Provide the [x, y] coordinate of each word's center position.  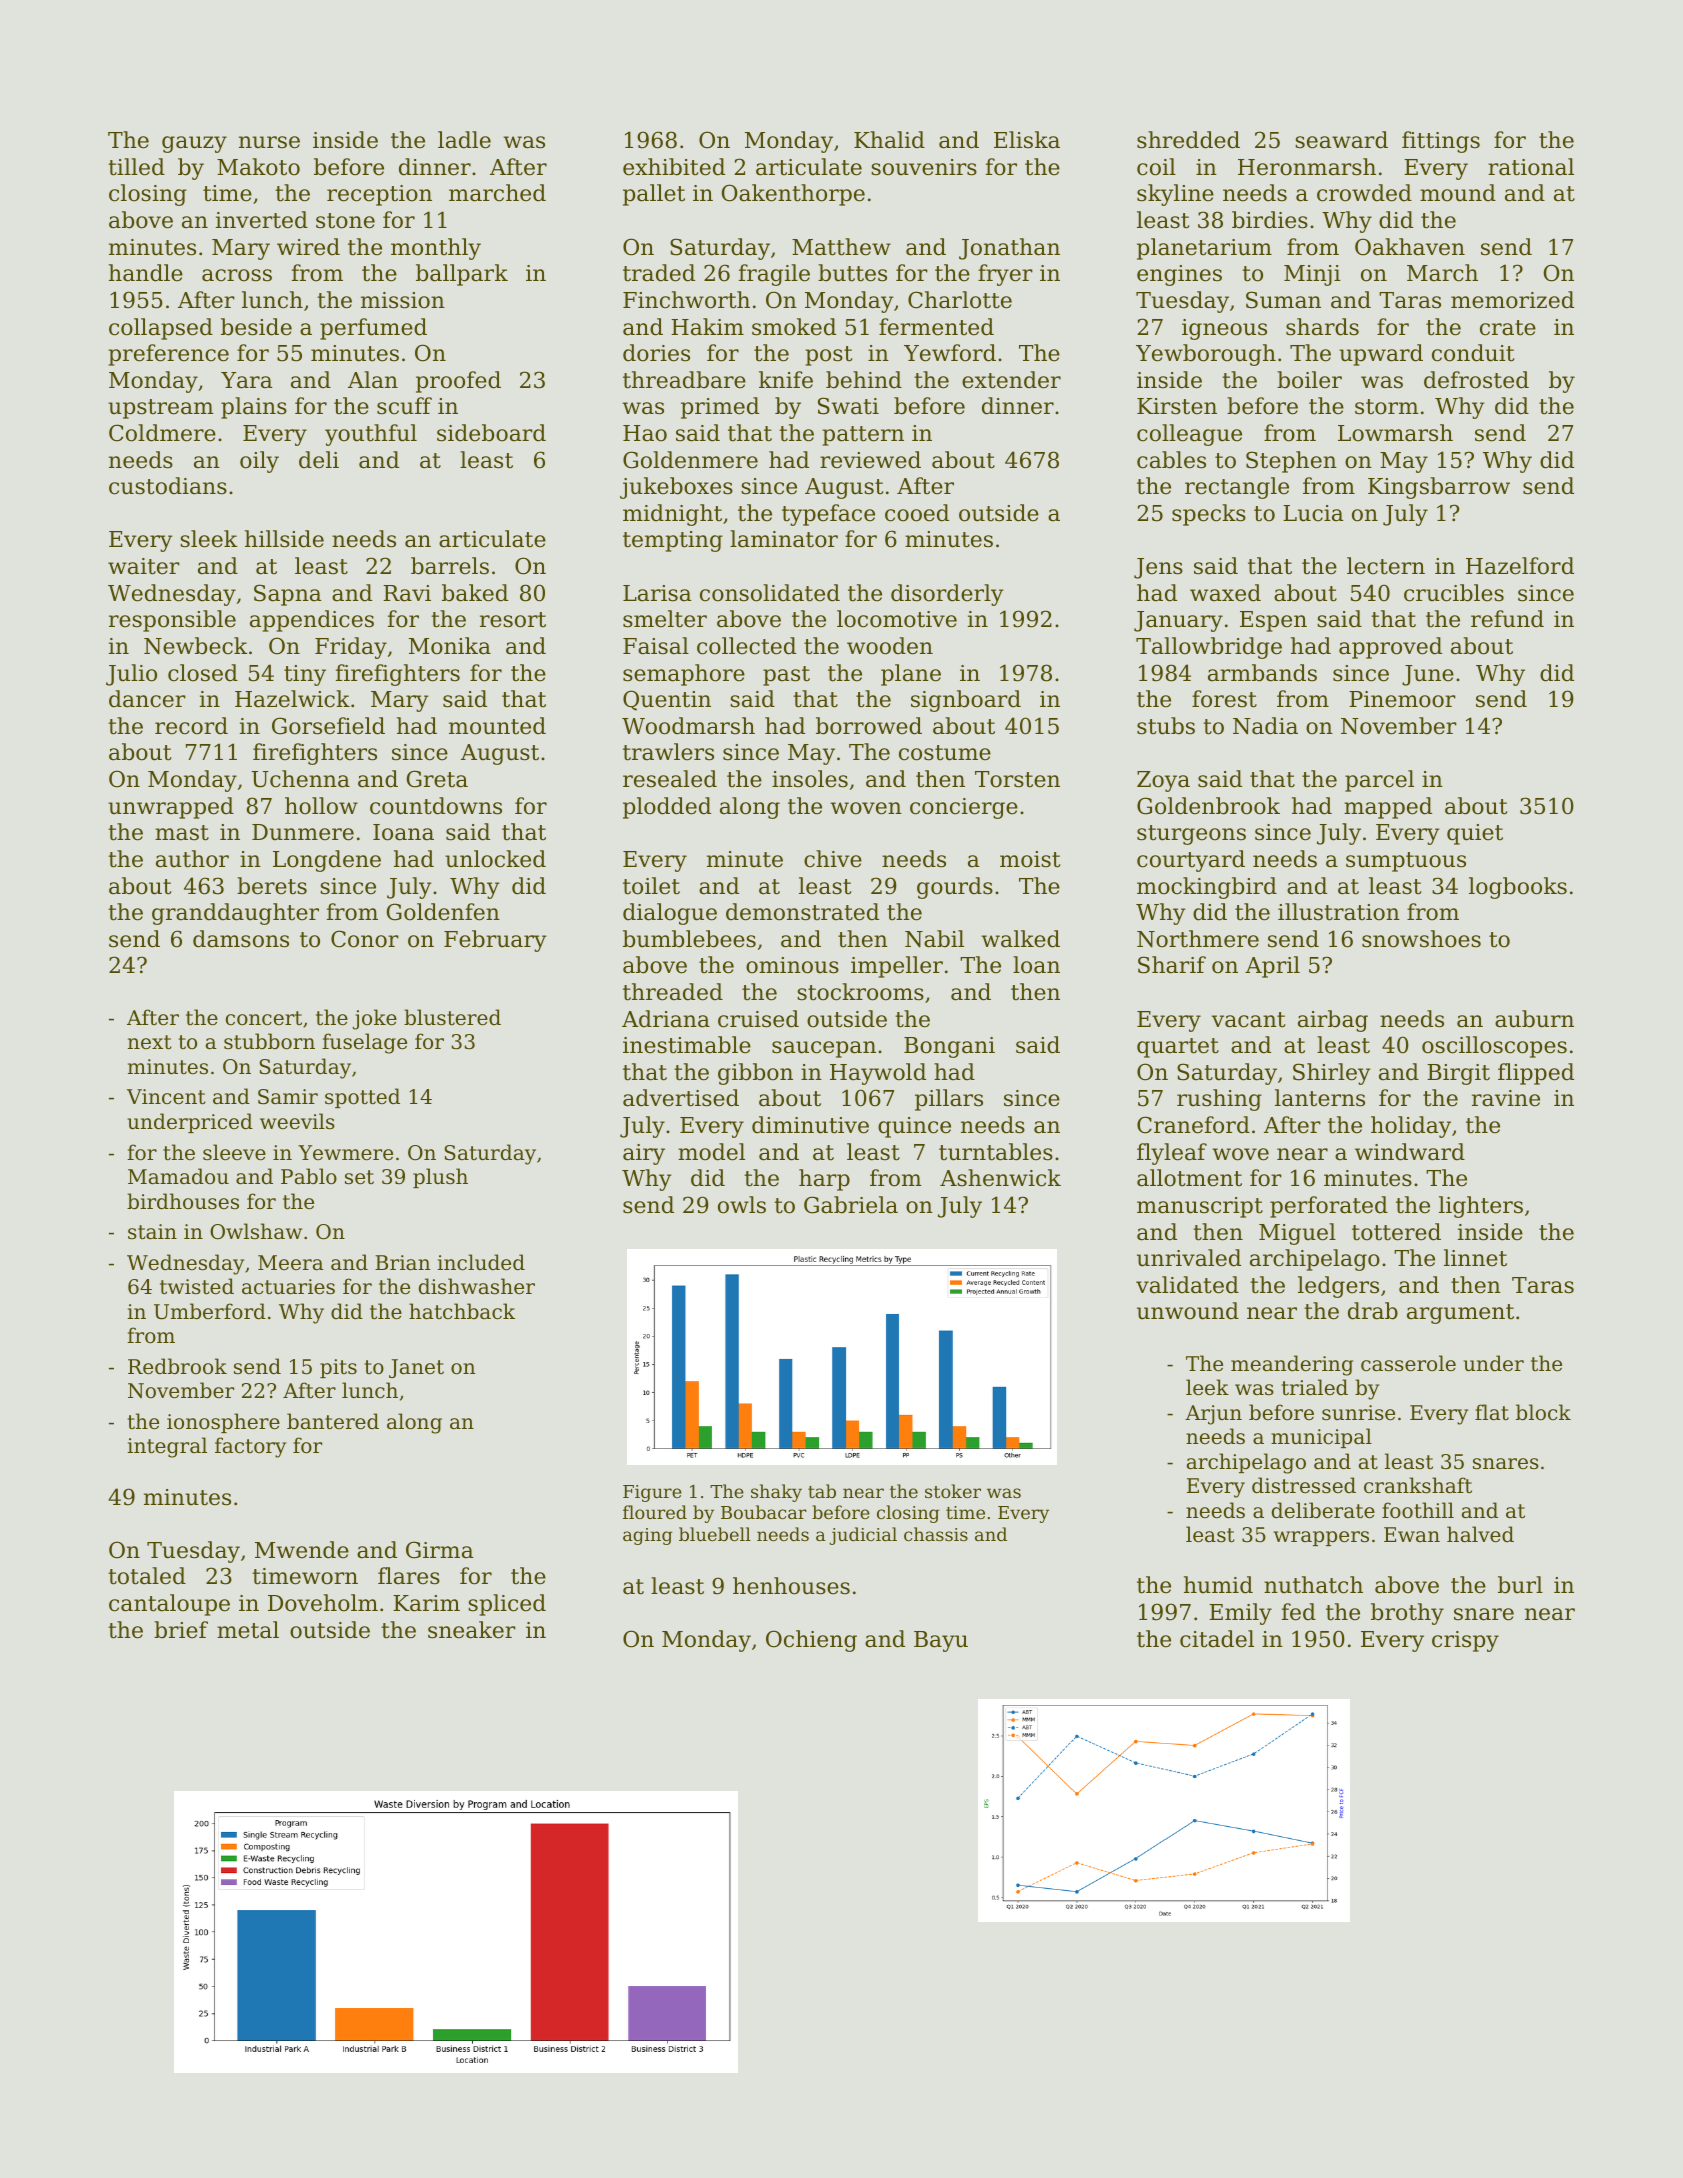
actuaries [288, 1287]
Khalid [889, 140]
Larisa [657, 593]
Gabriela [851, 1205]
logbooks [1518, 888]
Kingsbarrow [1439, 488]
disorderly [947, 595]
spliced [507, 1605]
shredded [1188, 140]
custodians [168, 486]
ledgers [1338, 1287]
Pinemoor [1402, 699]
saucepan [824, 1049]
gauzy [194, 144]
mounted [497, 726]
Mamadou [178, 1176]
